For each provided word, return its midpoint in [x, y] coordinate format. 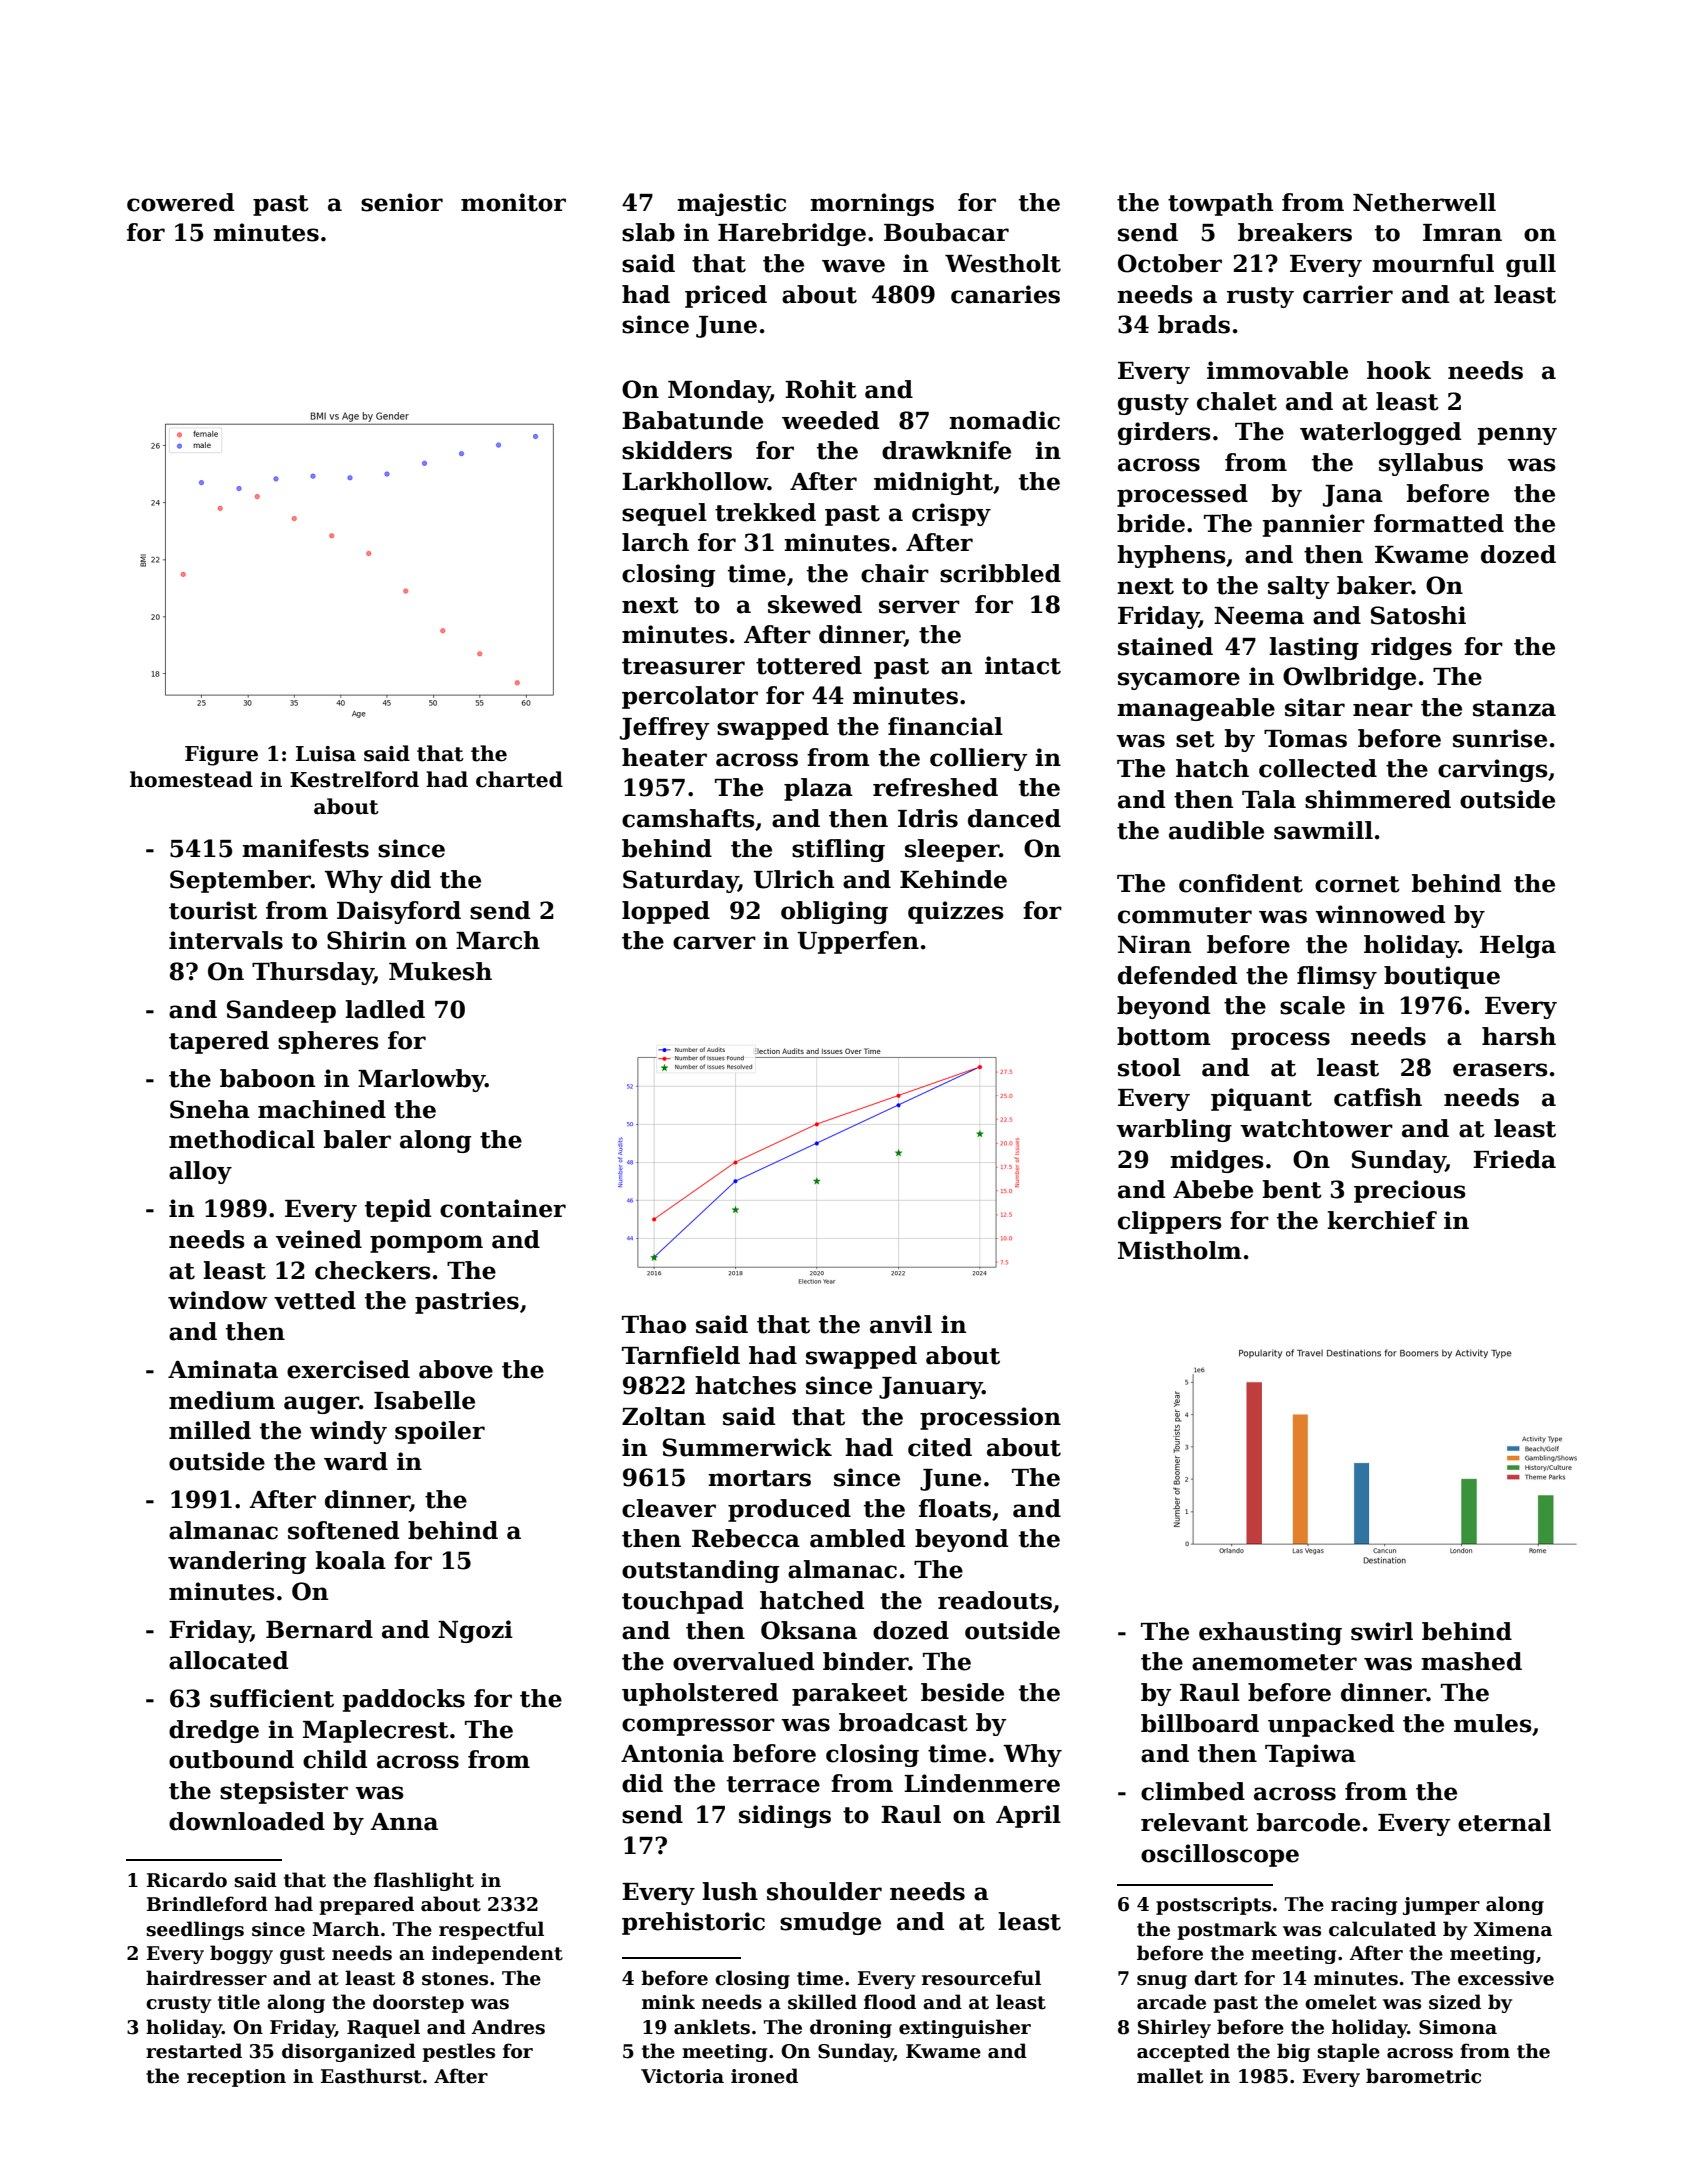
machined [322, 1109]
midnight [933, 483]
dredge [214, 1731]
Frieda [1514, 1159]
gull [1531, 265]
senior [402, 202]
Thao [654, 1324]
